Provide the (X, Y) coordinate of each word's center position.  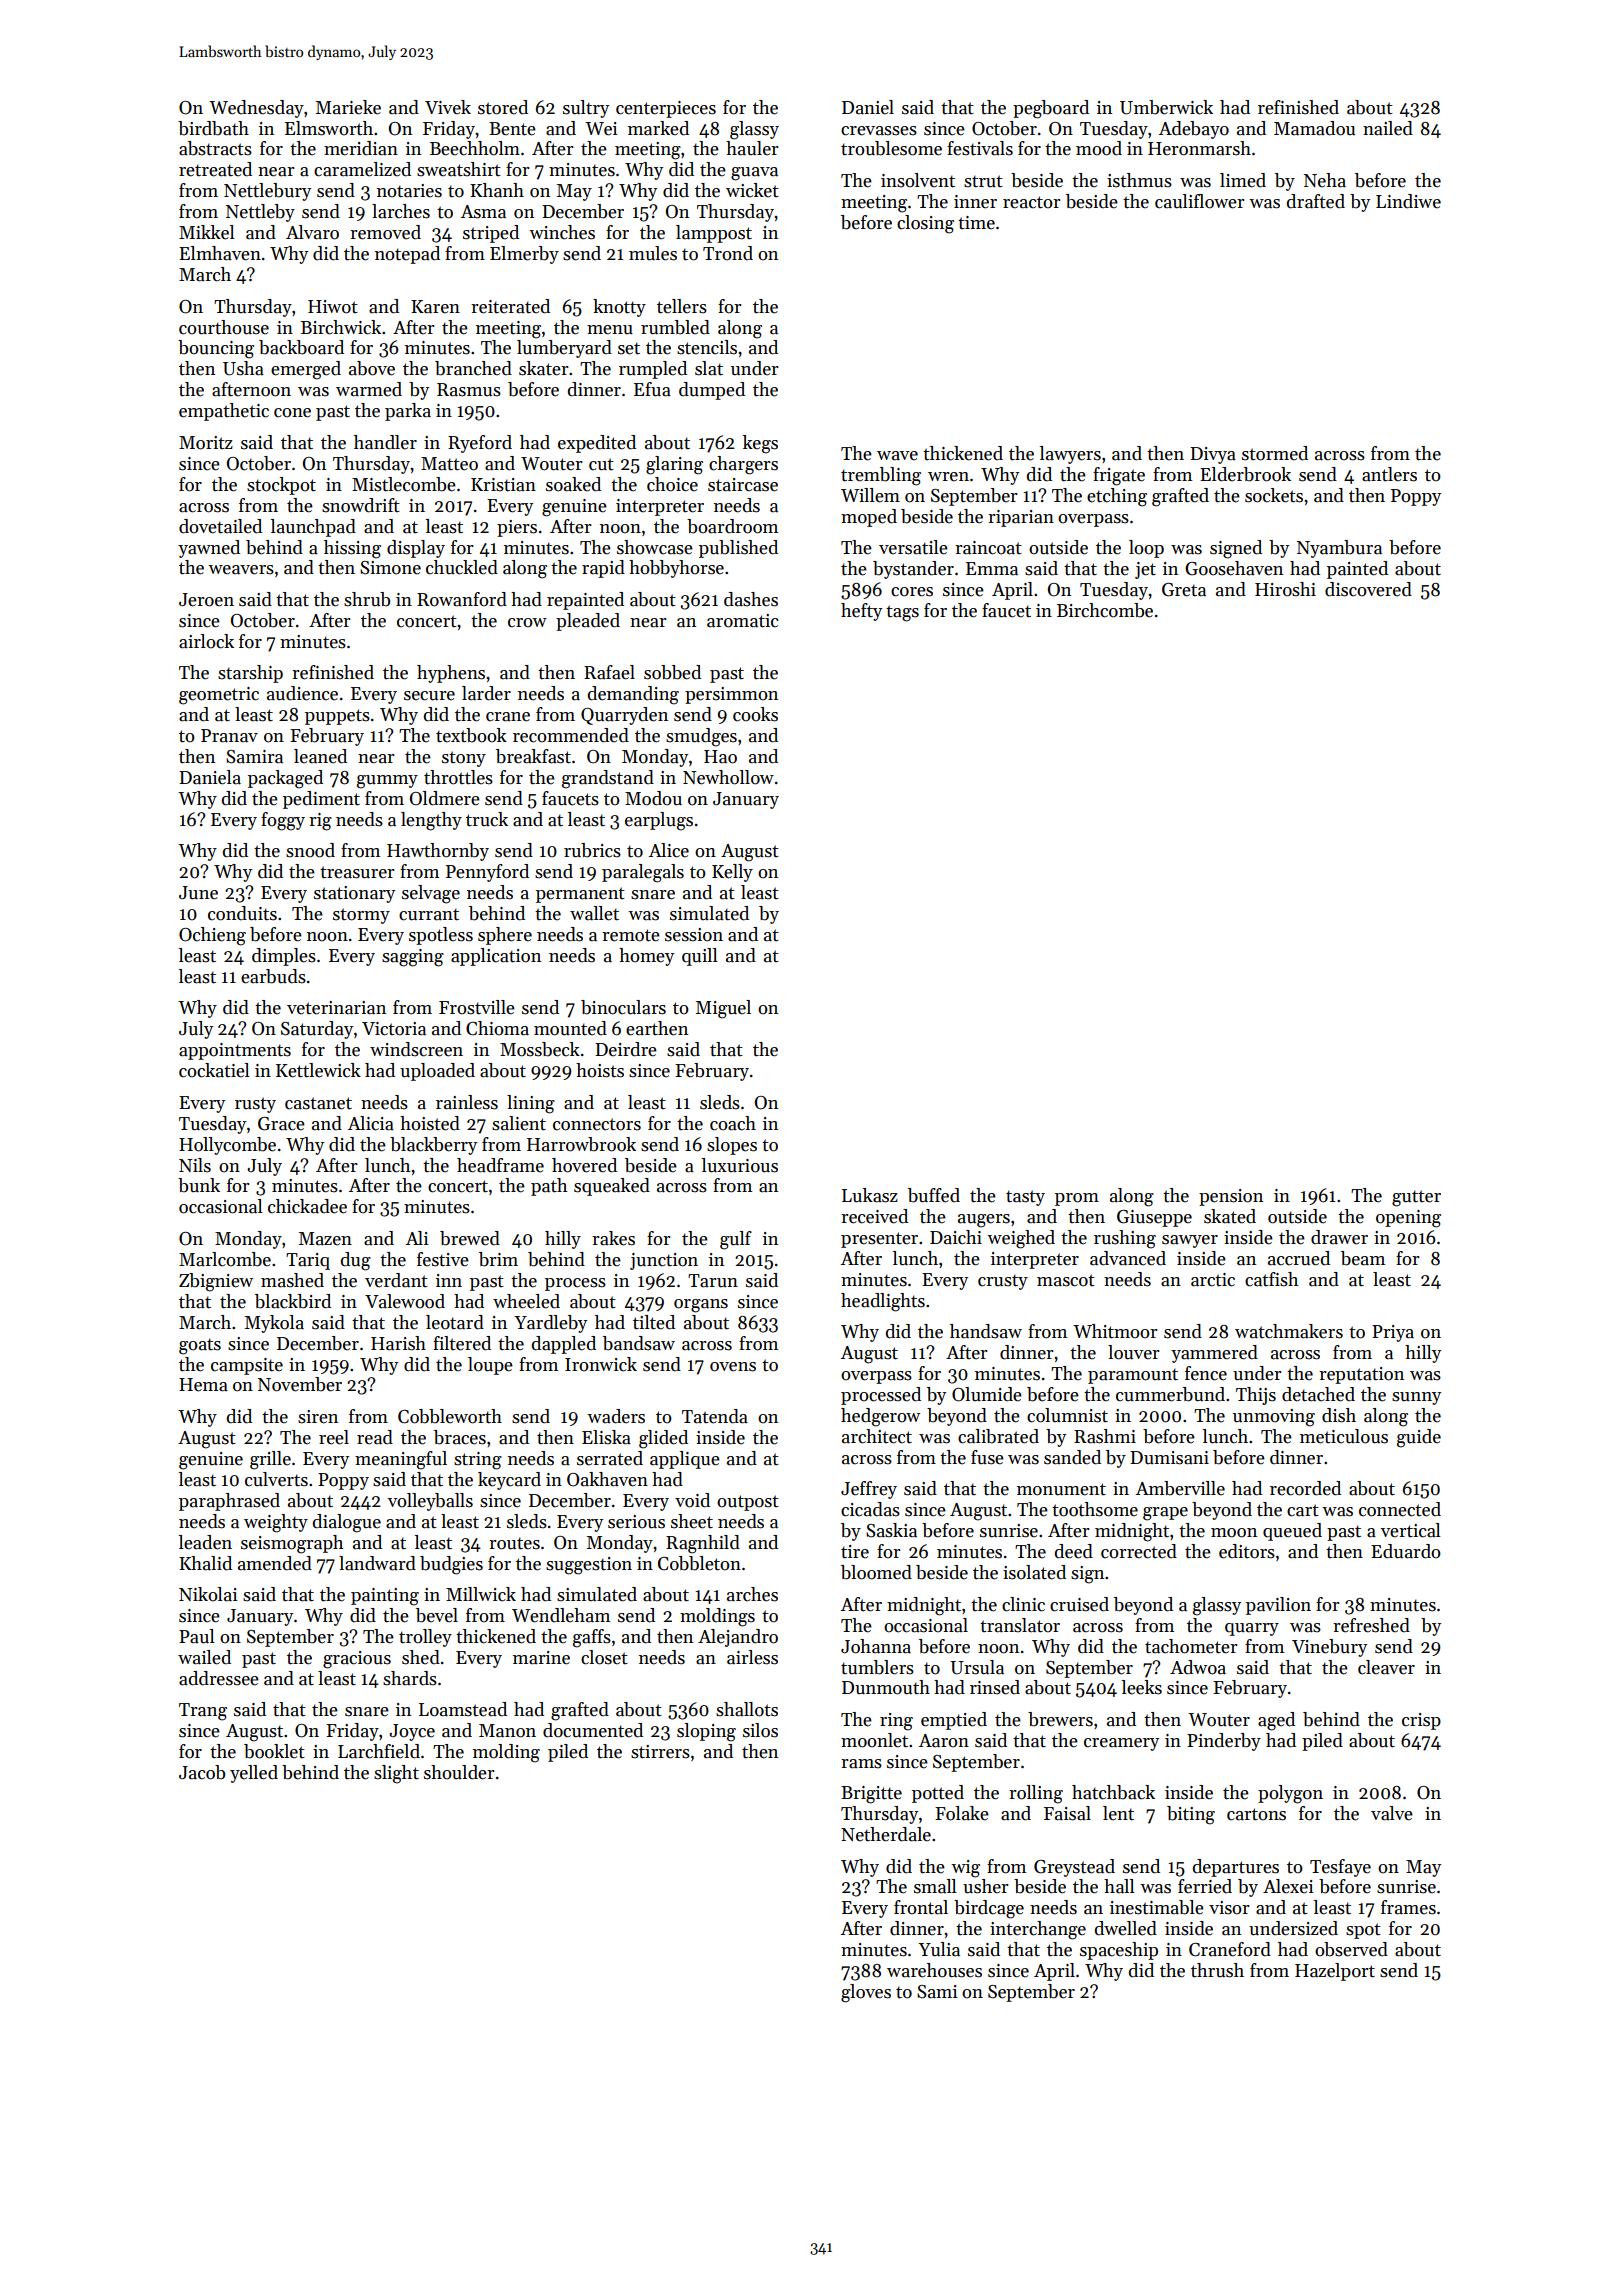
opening (1408, 1219)
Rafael (609, 672)
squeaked (612, 1187)
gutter (1416, 1198)
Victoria (394, 1029)
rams (861, 1764)
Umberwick (1166, 107)
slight (396, 1774)
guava (754, 174)
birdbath (213, 128)
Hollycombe (227, 1146)
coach (733, 1123)
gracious (357, 1660)
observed (1351, 1949)
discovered (1368, 589)
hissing (352, 549)
